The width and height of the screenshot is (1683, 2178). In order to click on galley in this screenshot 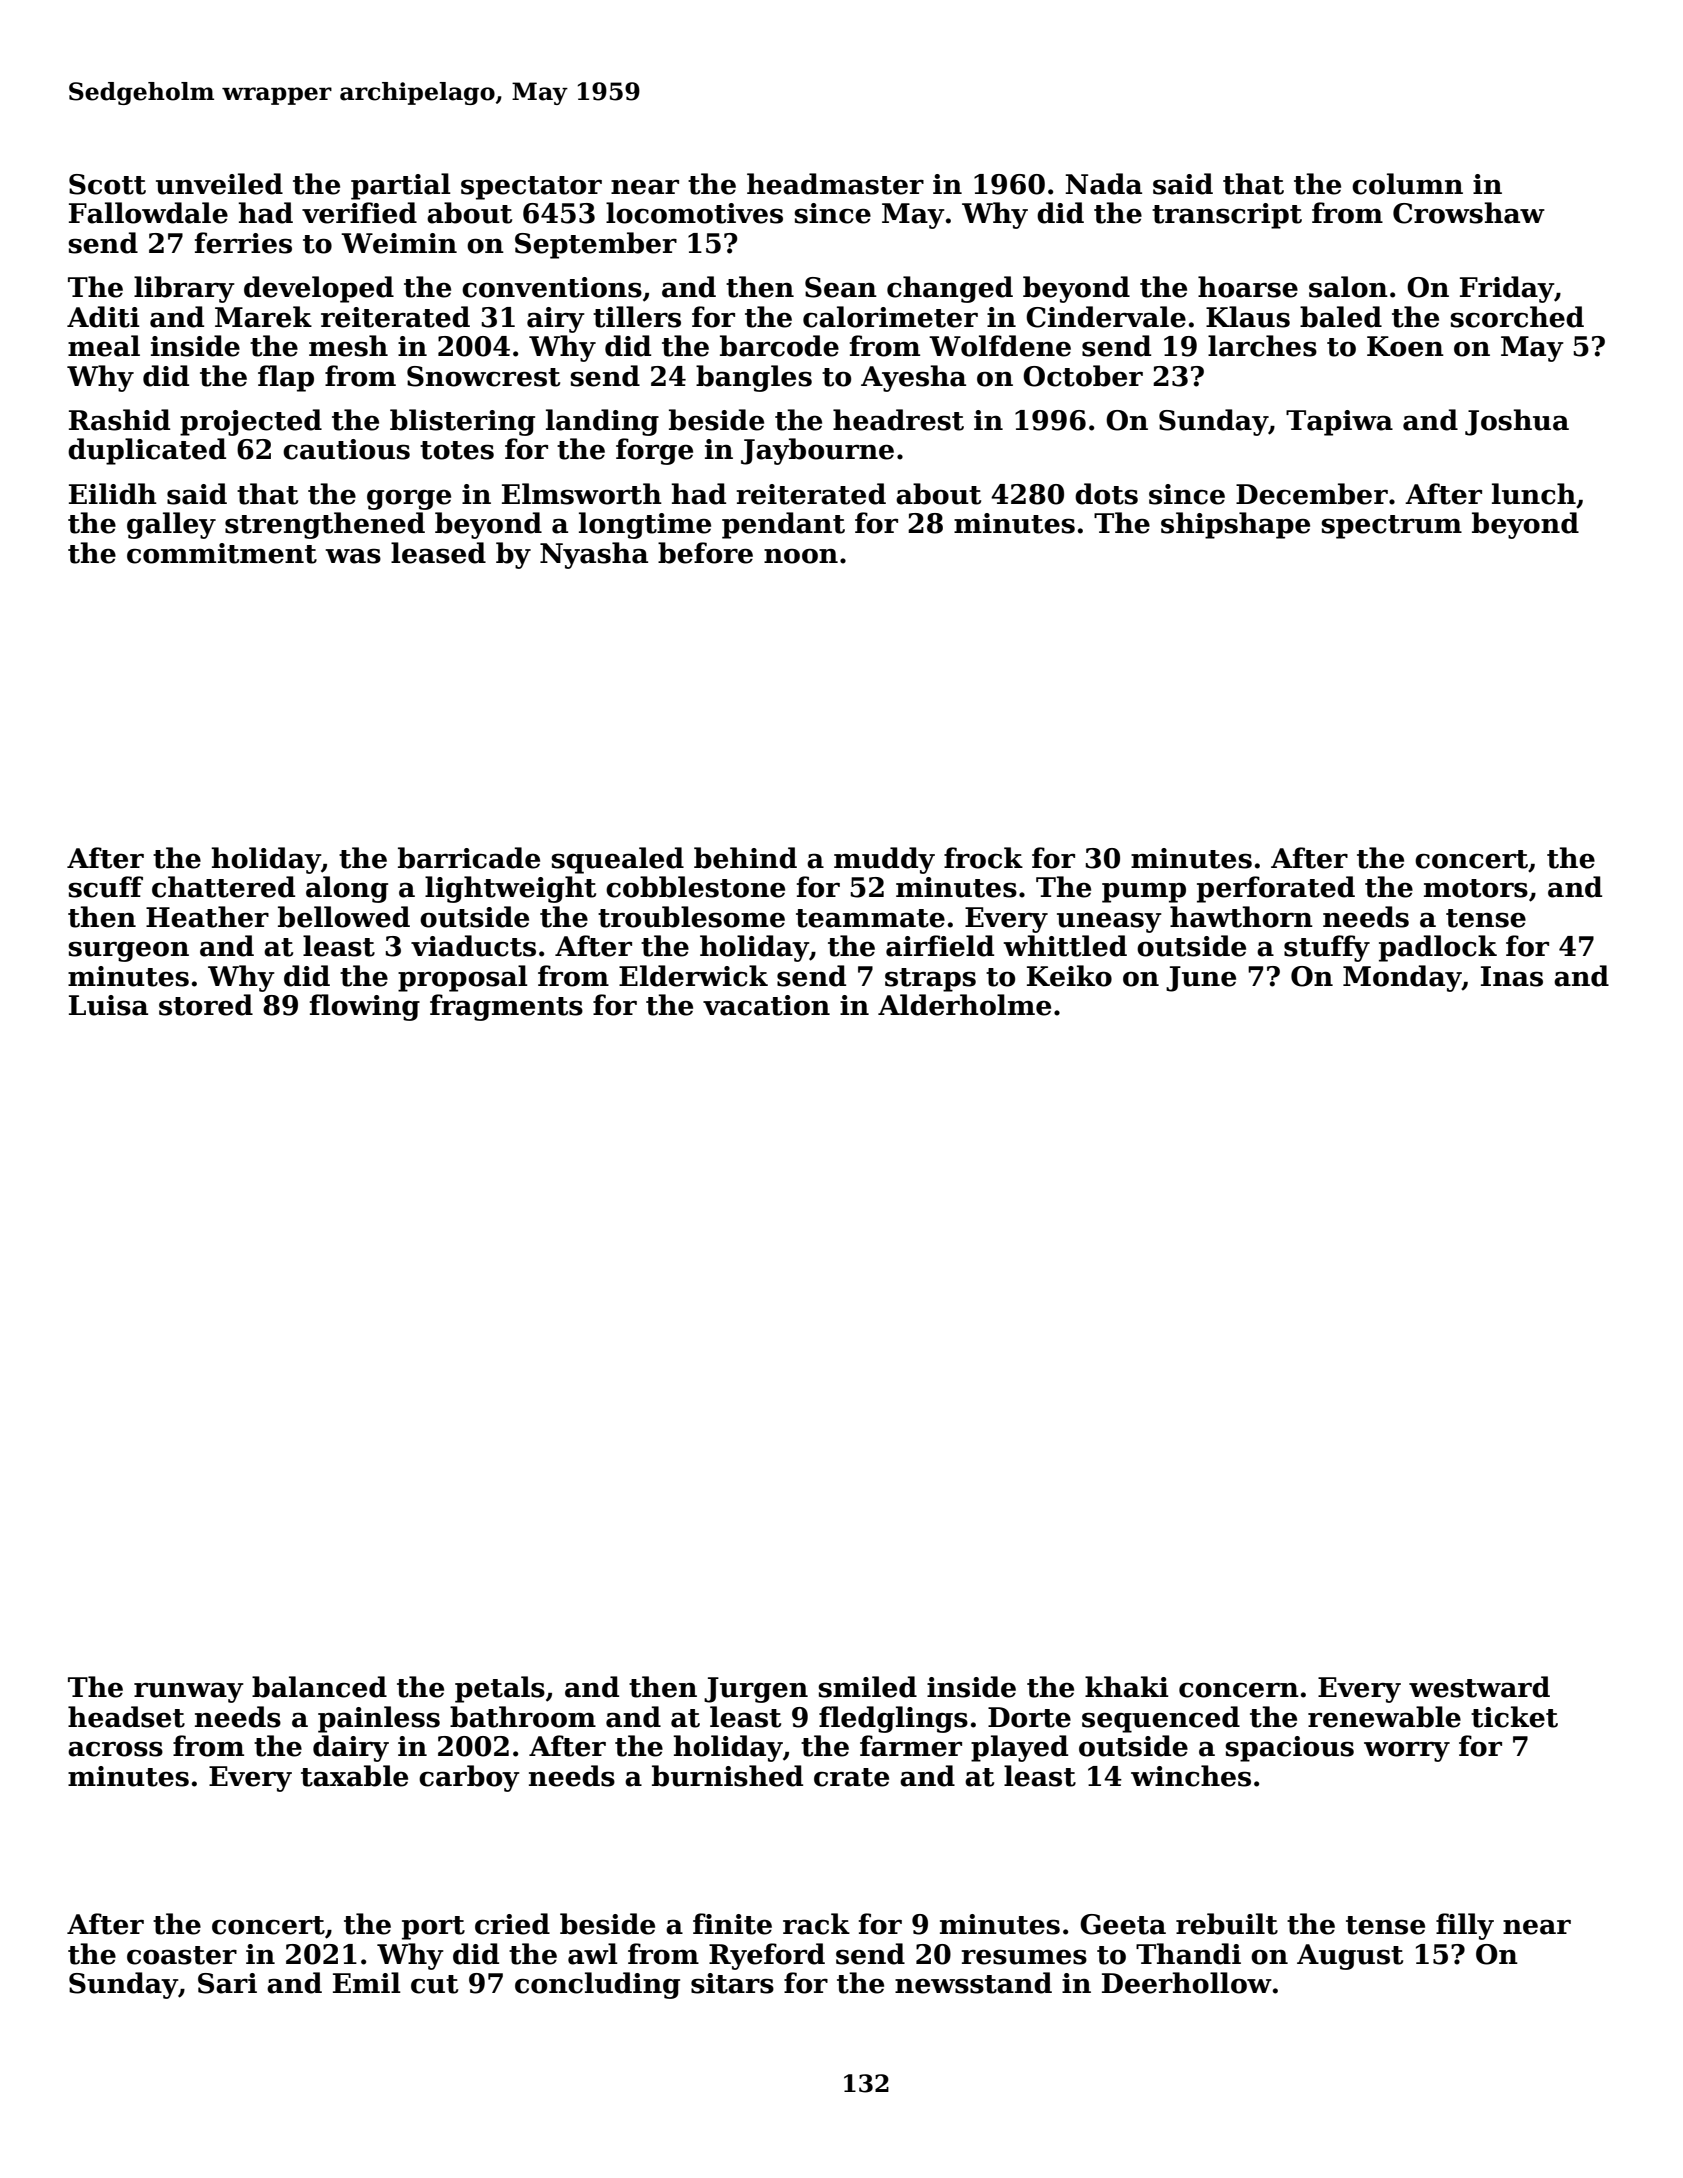, I will do `click(171, 525)`.
